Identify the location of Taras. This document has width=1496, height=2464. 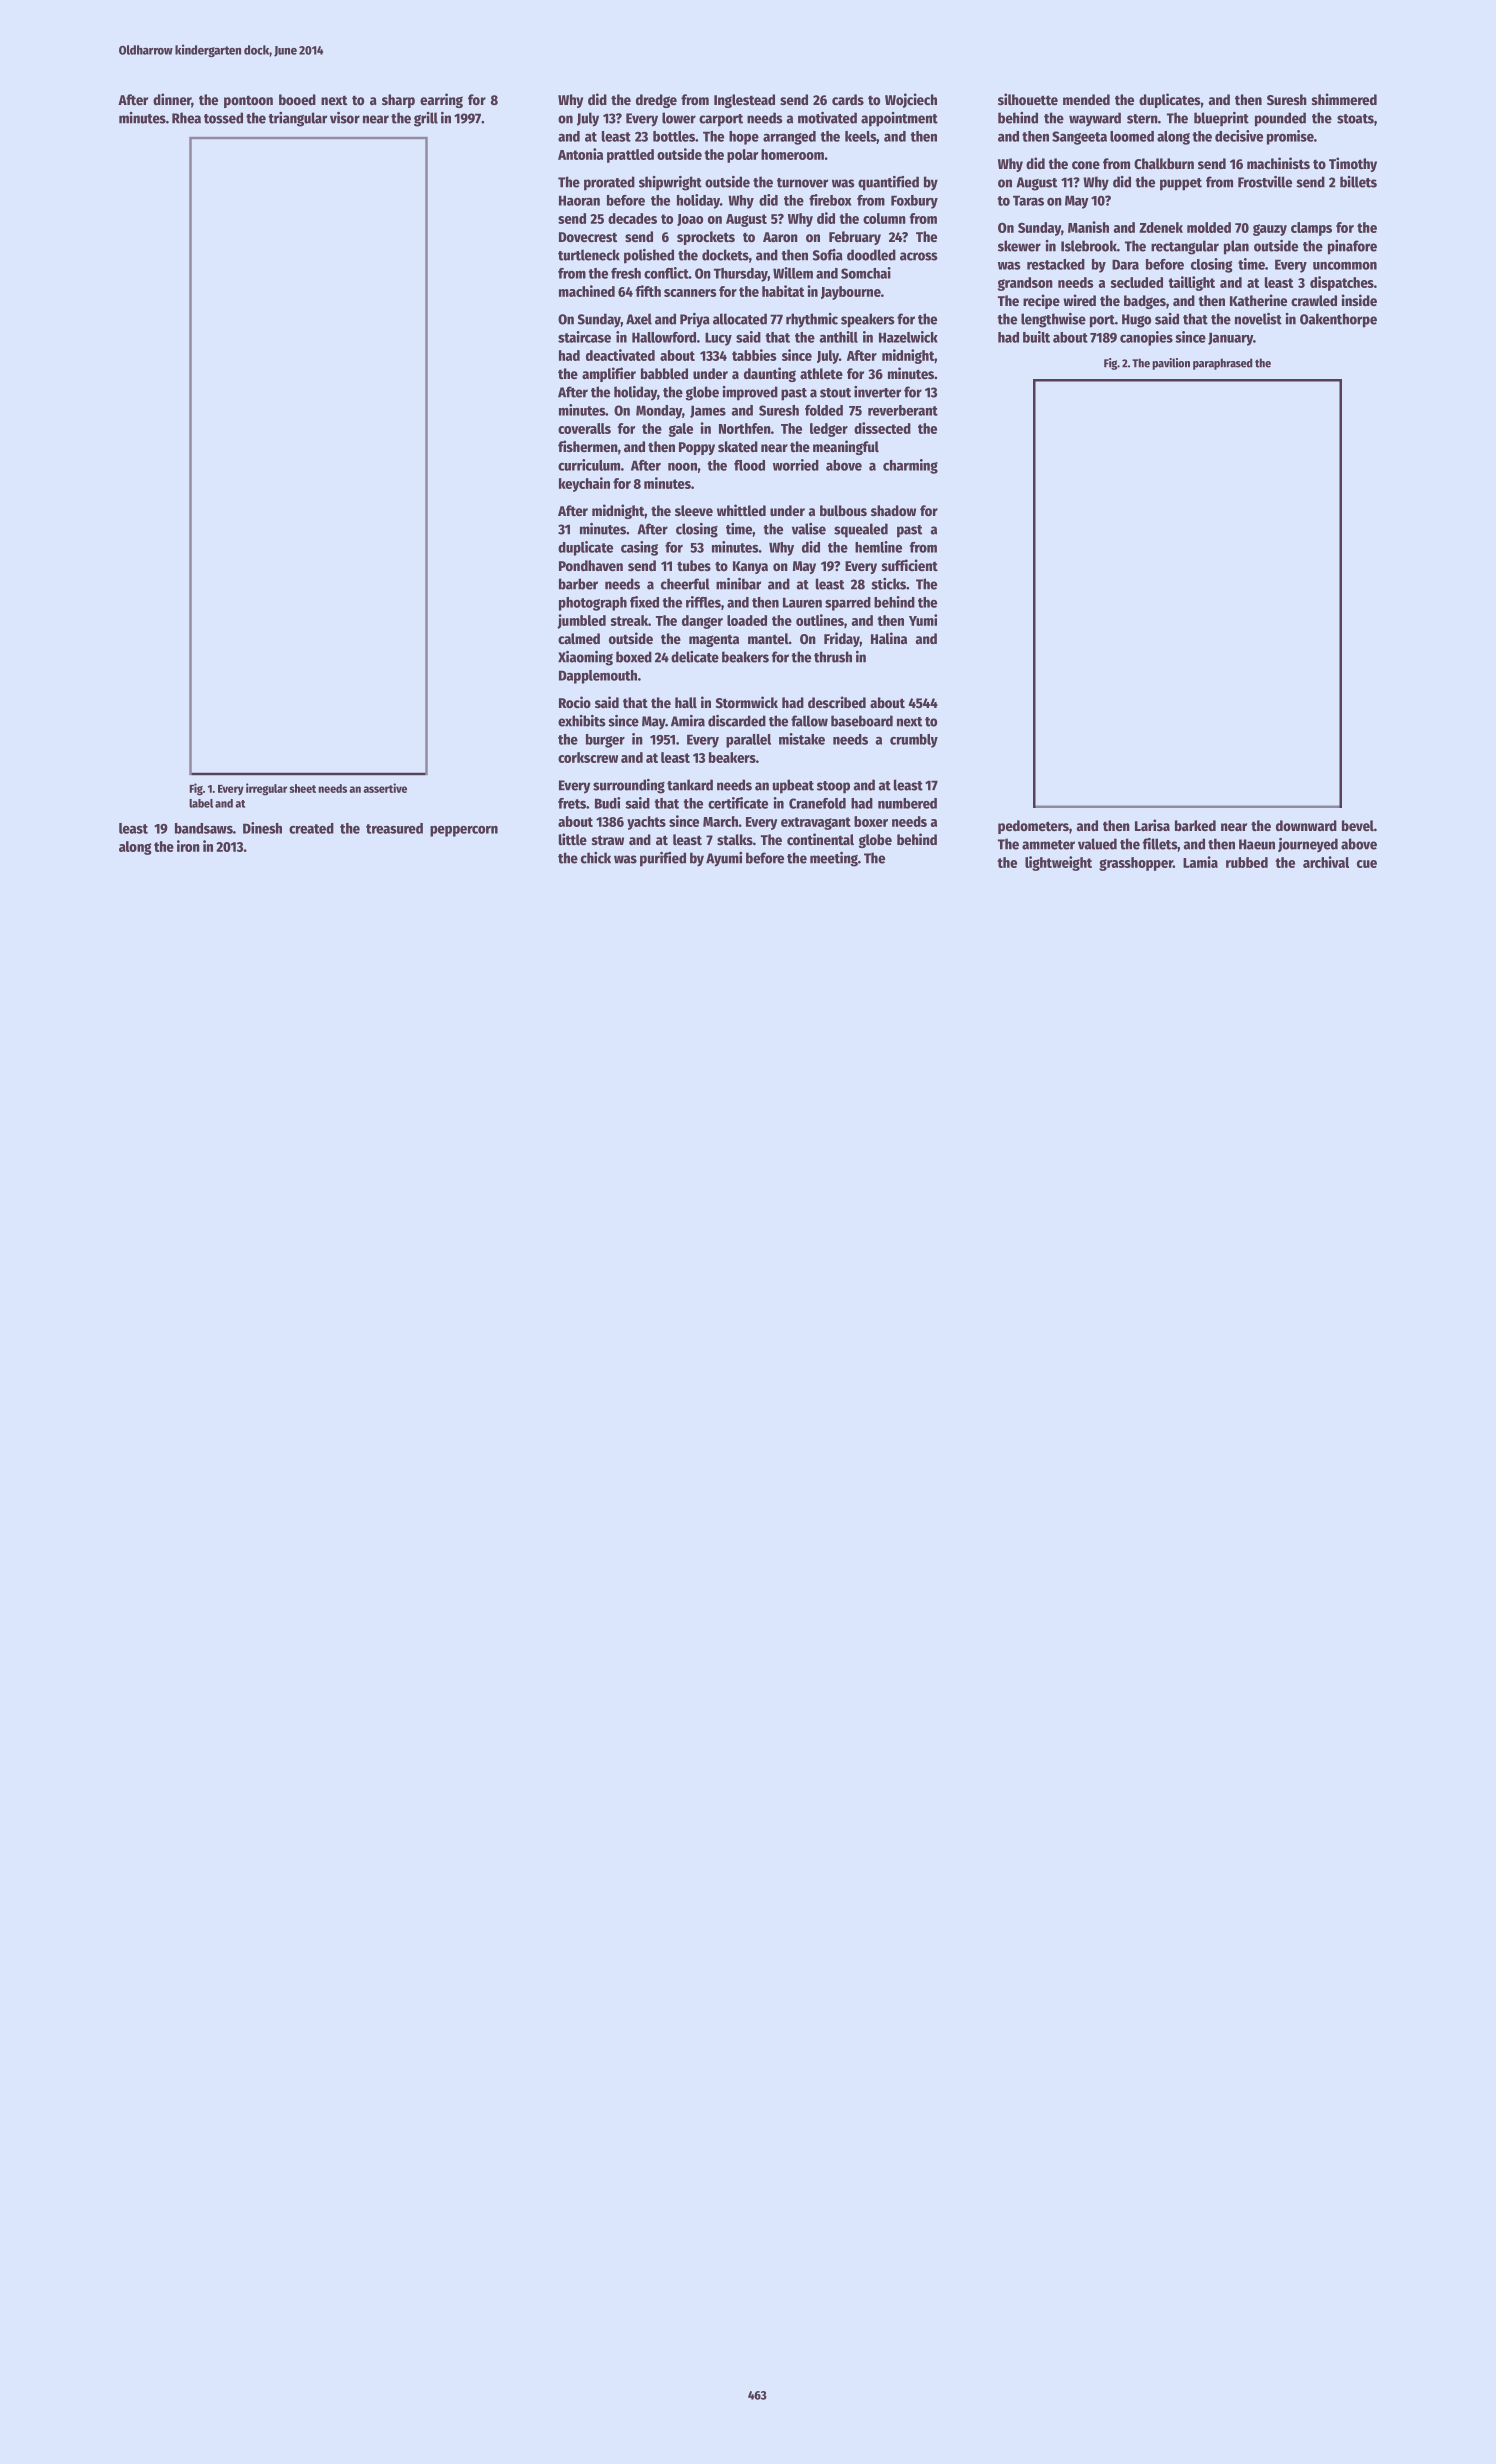
(1028, 200).
